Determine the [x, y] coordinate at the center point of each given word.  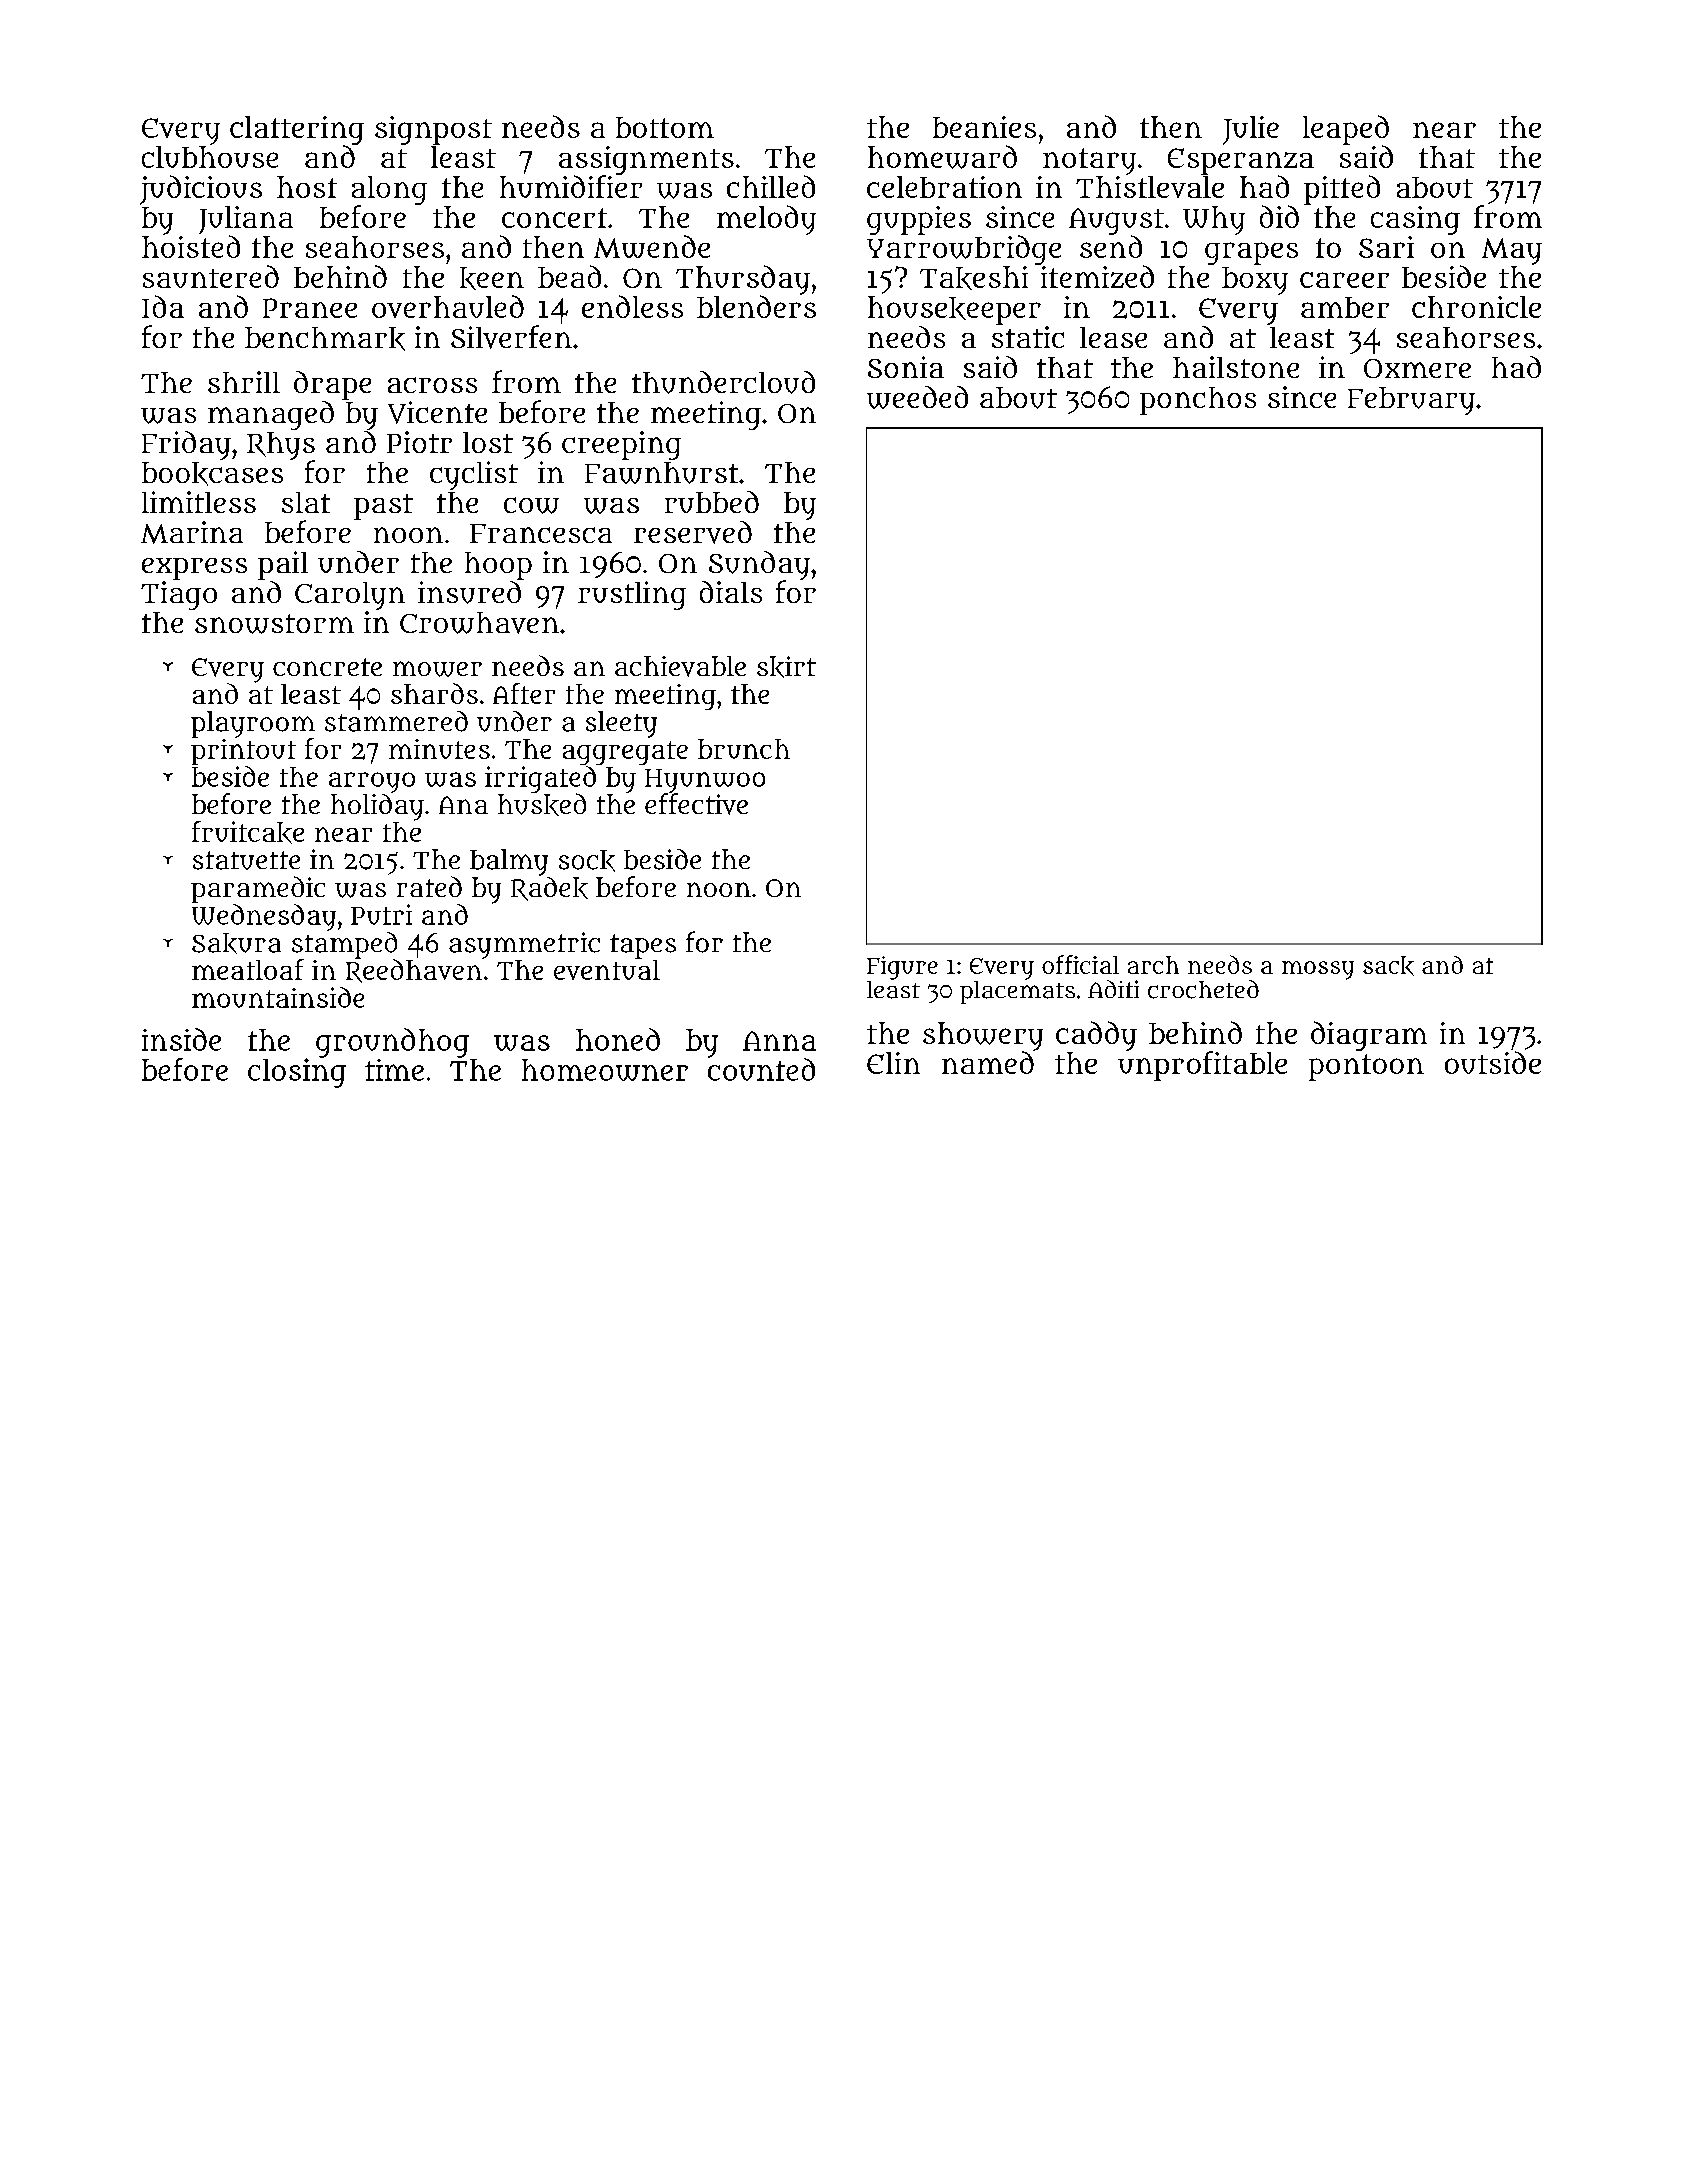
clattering [297, 130]
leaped [1346, 130]
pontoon [1366, 1067]
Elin [893, 1063]
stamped [344, 945]
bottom [665, 127]
